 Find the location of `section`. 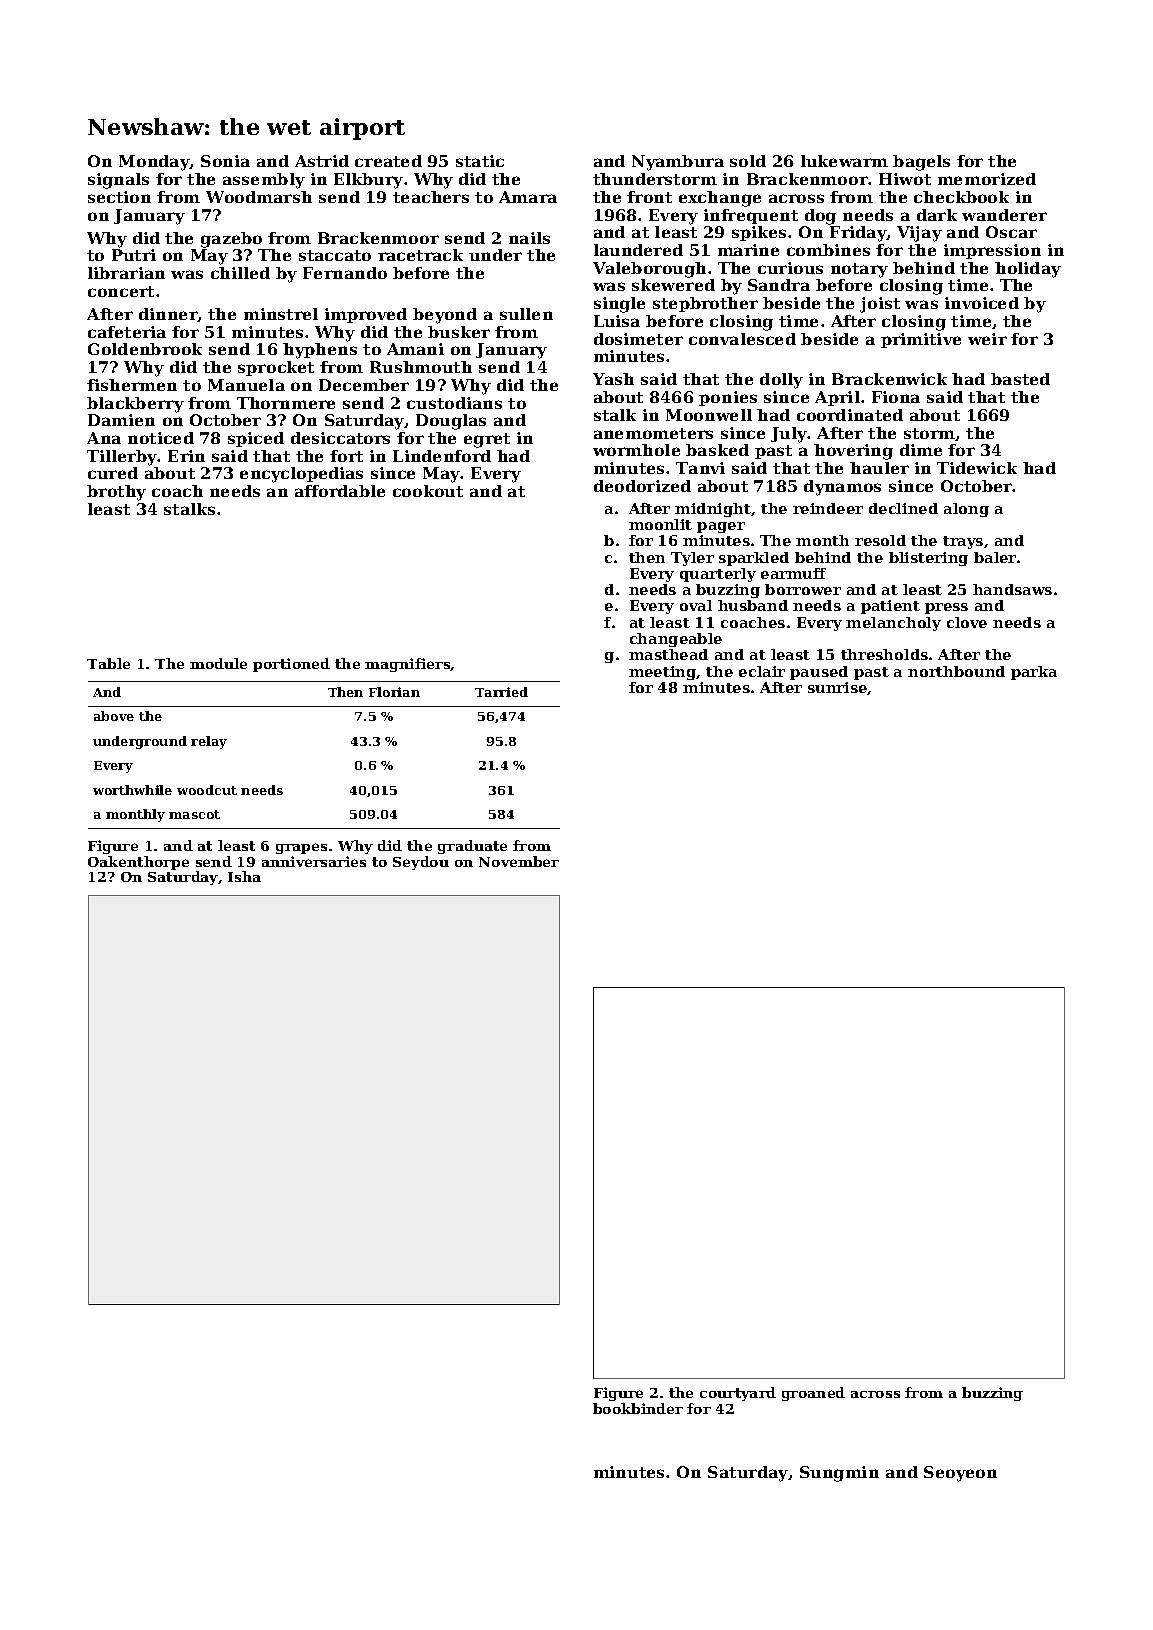

section is located at coordinates (119, 197).
